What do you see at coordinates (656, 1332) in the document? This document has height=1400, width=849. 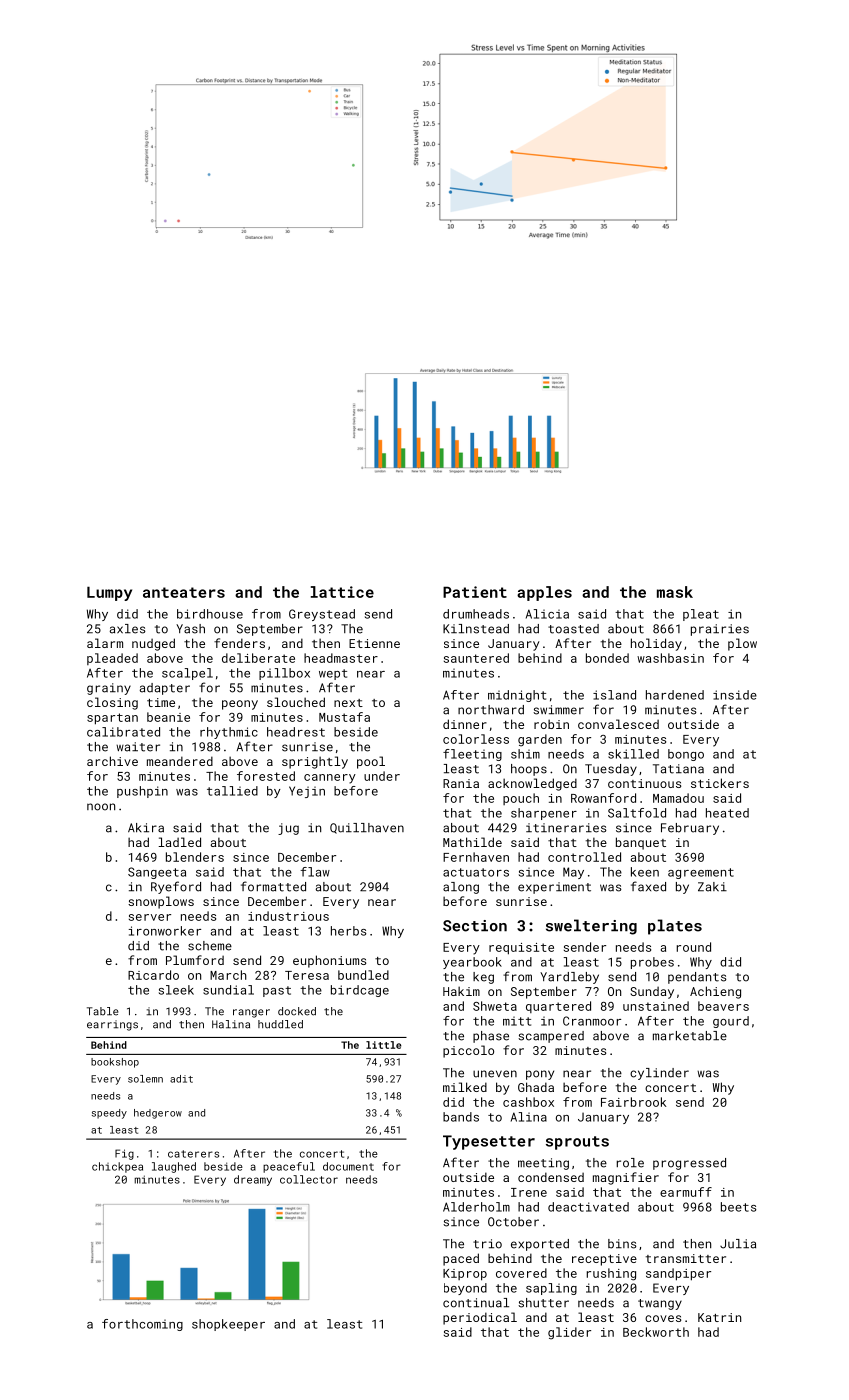 I see `Beckworth` at bounding box center [656, 1332].
